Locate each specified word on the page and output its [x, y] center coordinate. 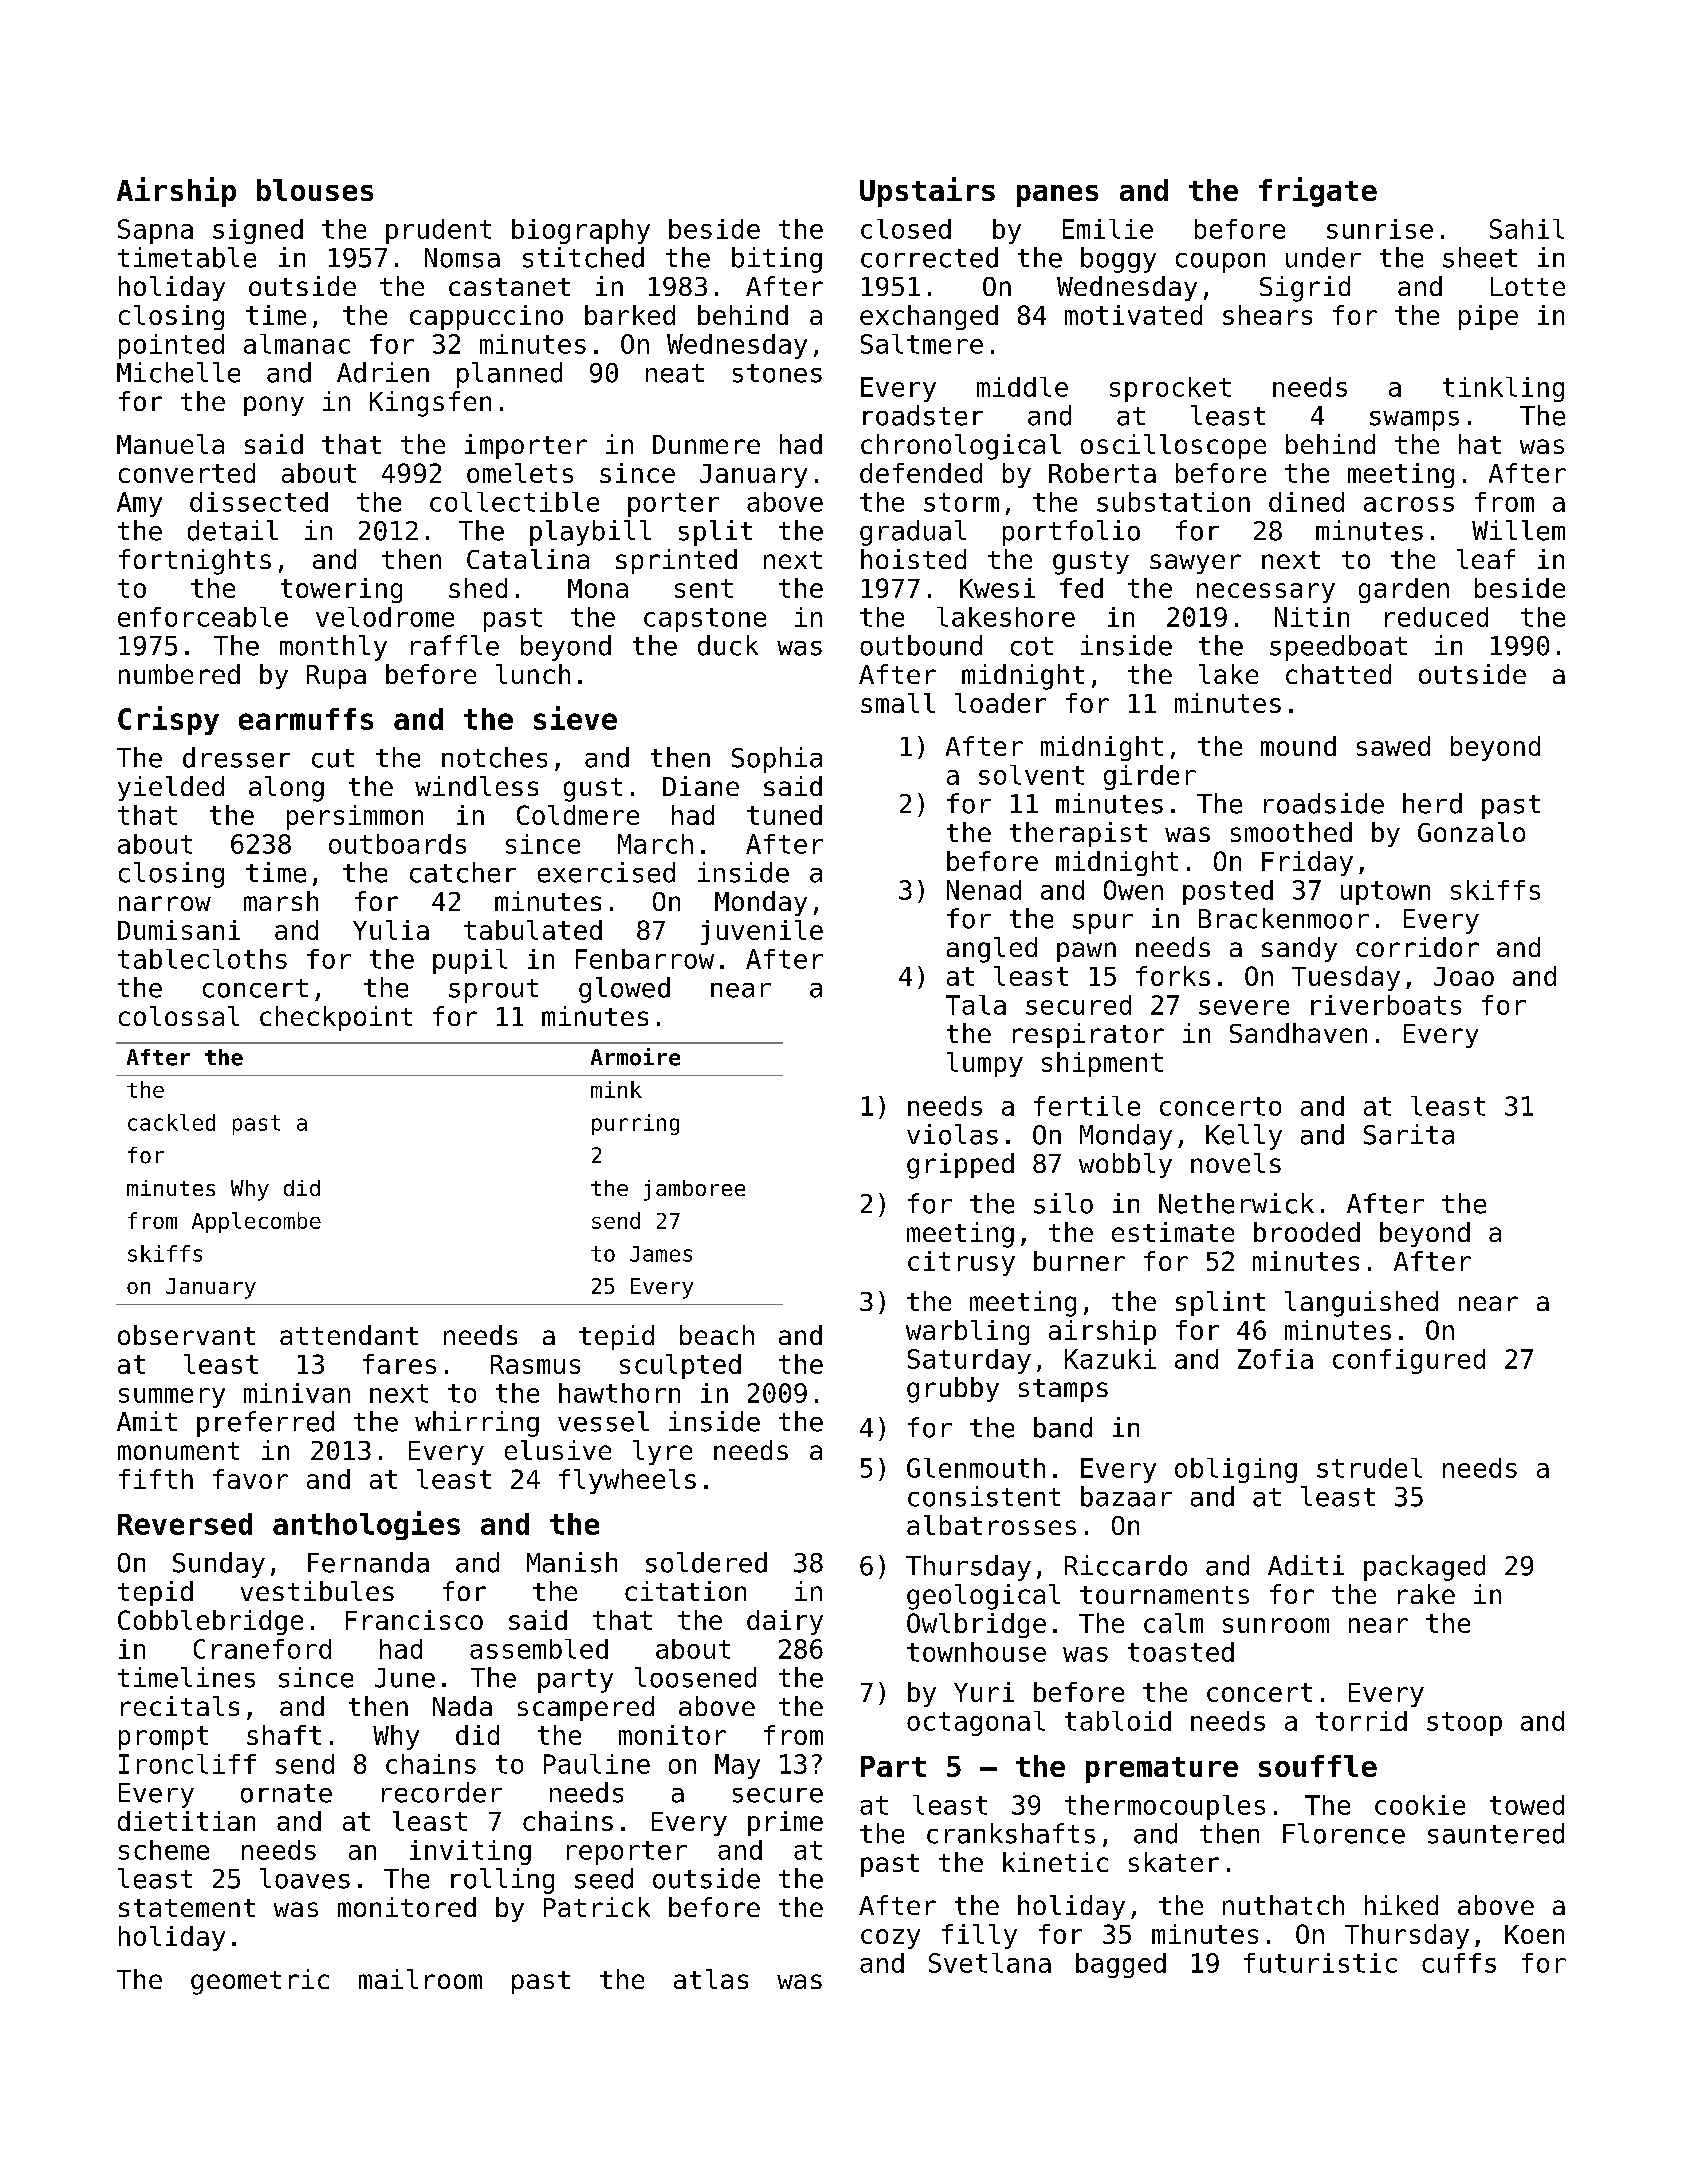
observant [186, 1335]
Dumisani [179, 930]
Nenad [984, 890]
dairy [785, 1622]
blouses [315, 190]
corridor [1417, 947]
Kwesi [997, 588]
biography [581, 231]
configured [1409, 1361]
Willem [1518, 530]
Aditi [1306, 1565]
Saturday [969, 1361]
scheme [164, 1850]
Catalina [528, 559]
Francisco [414, 1620]
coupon [1220, 263]
